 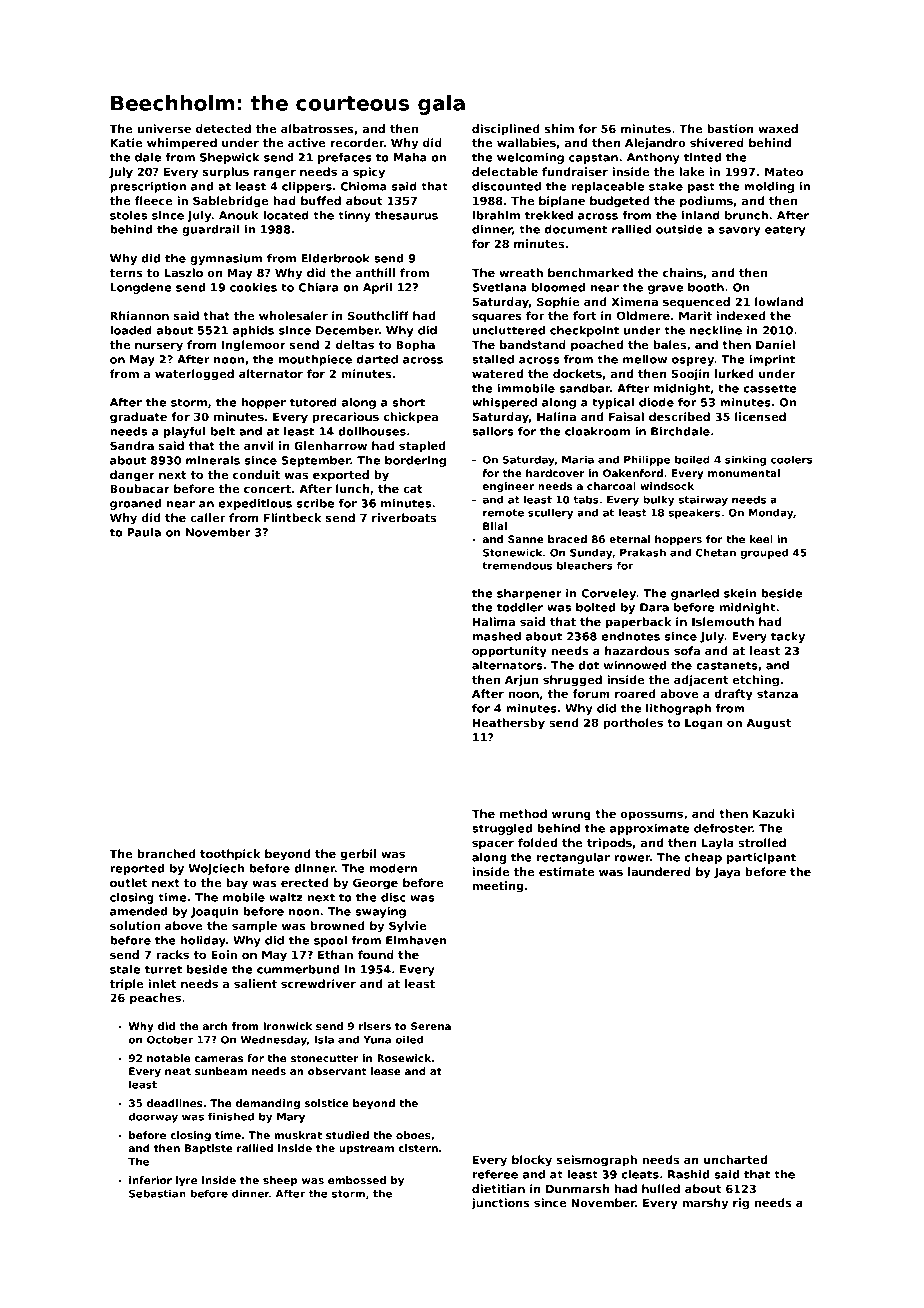 I want to click on grouped, so click(x=764, y=553).
